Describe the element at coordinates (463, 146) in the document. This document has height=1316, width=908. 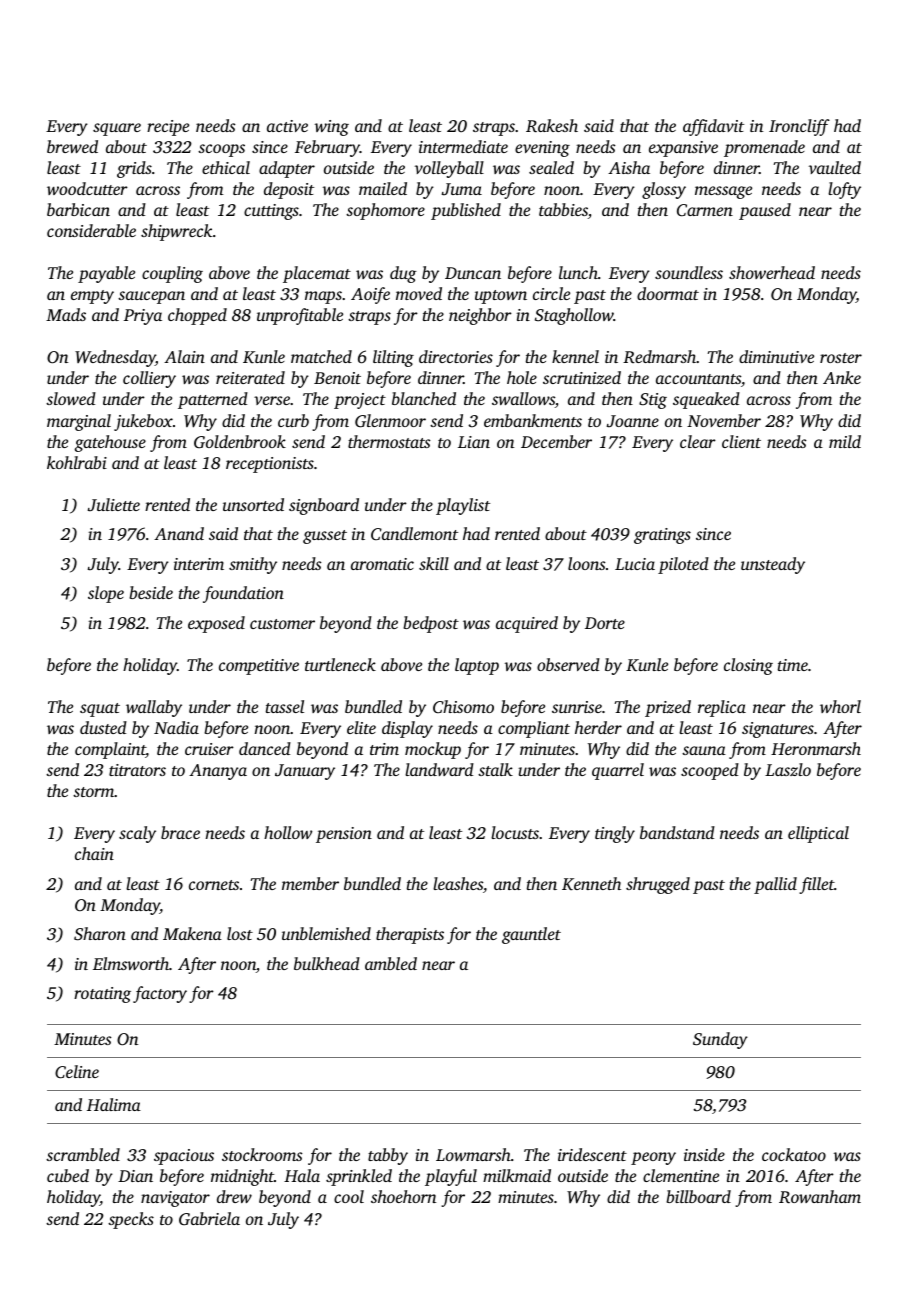
I see `intermediate` at that location.
